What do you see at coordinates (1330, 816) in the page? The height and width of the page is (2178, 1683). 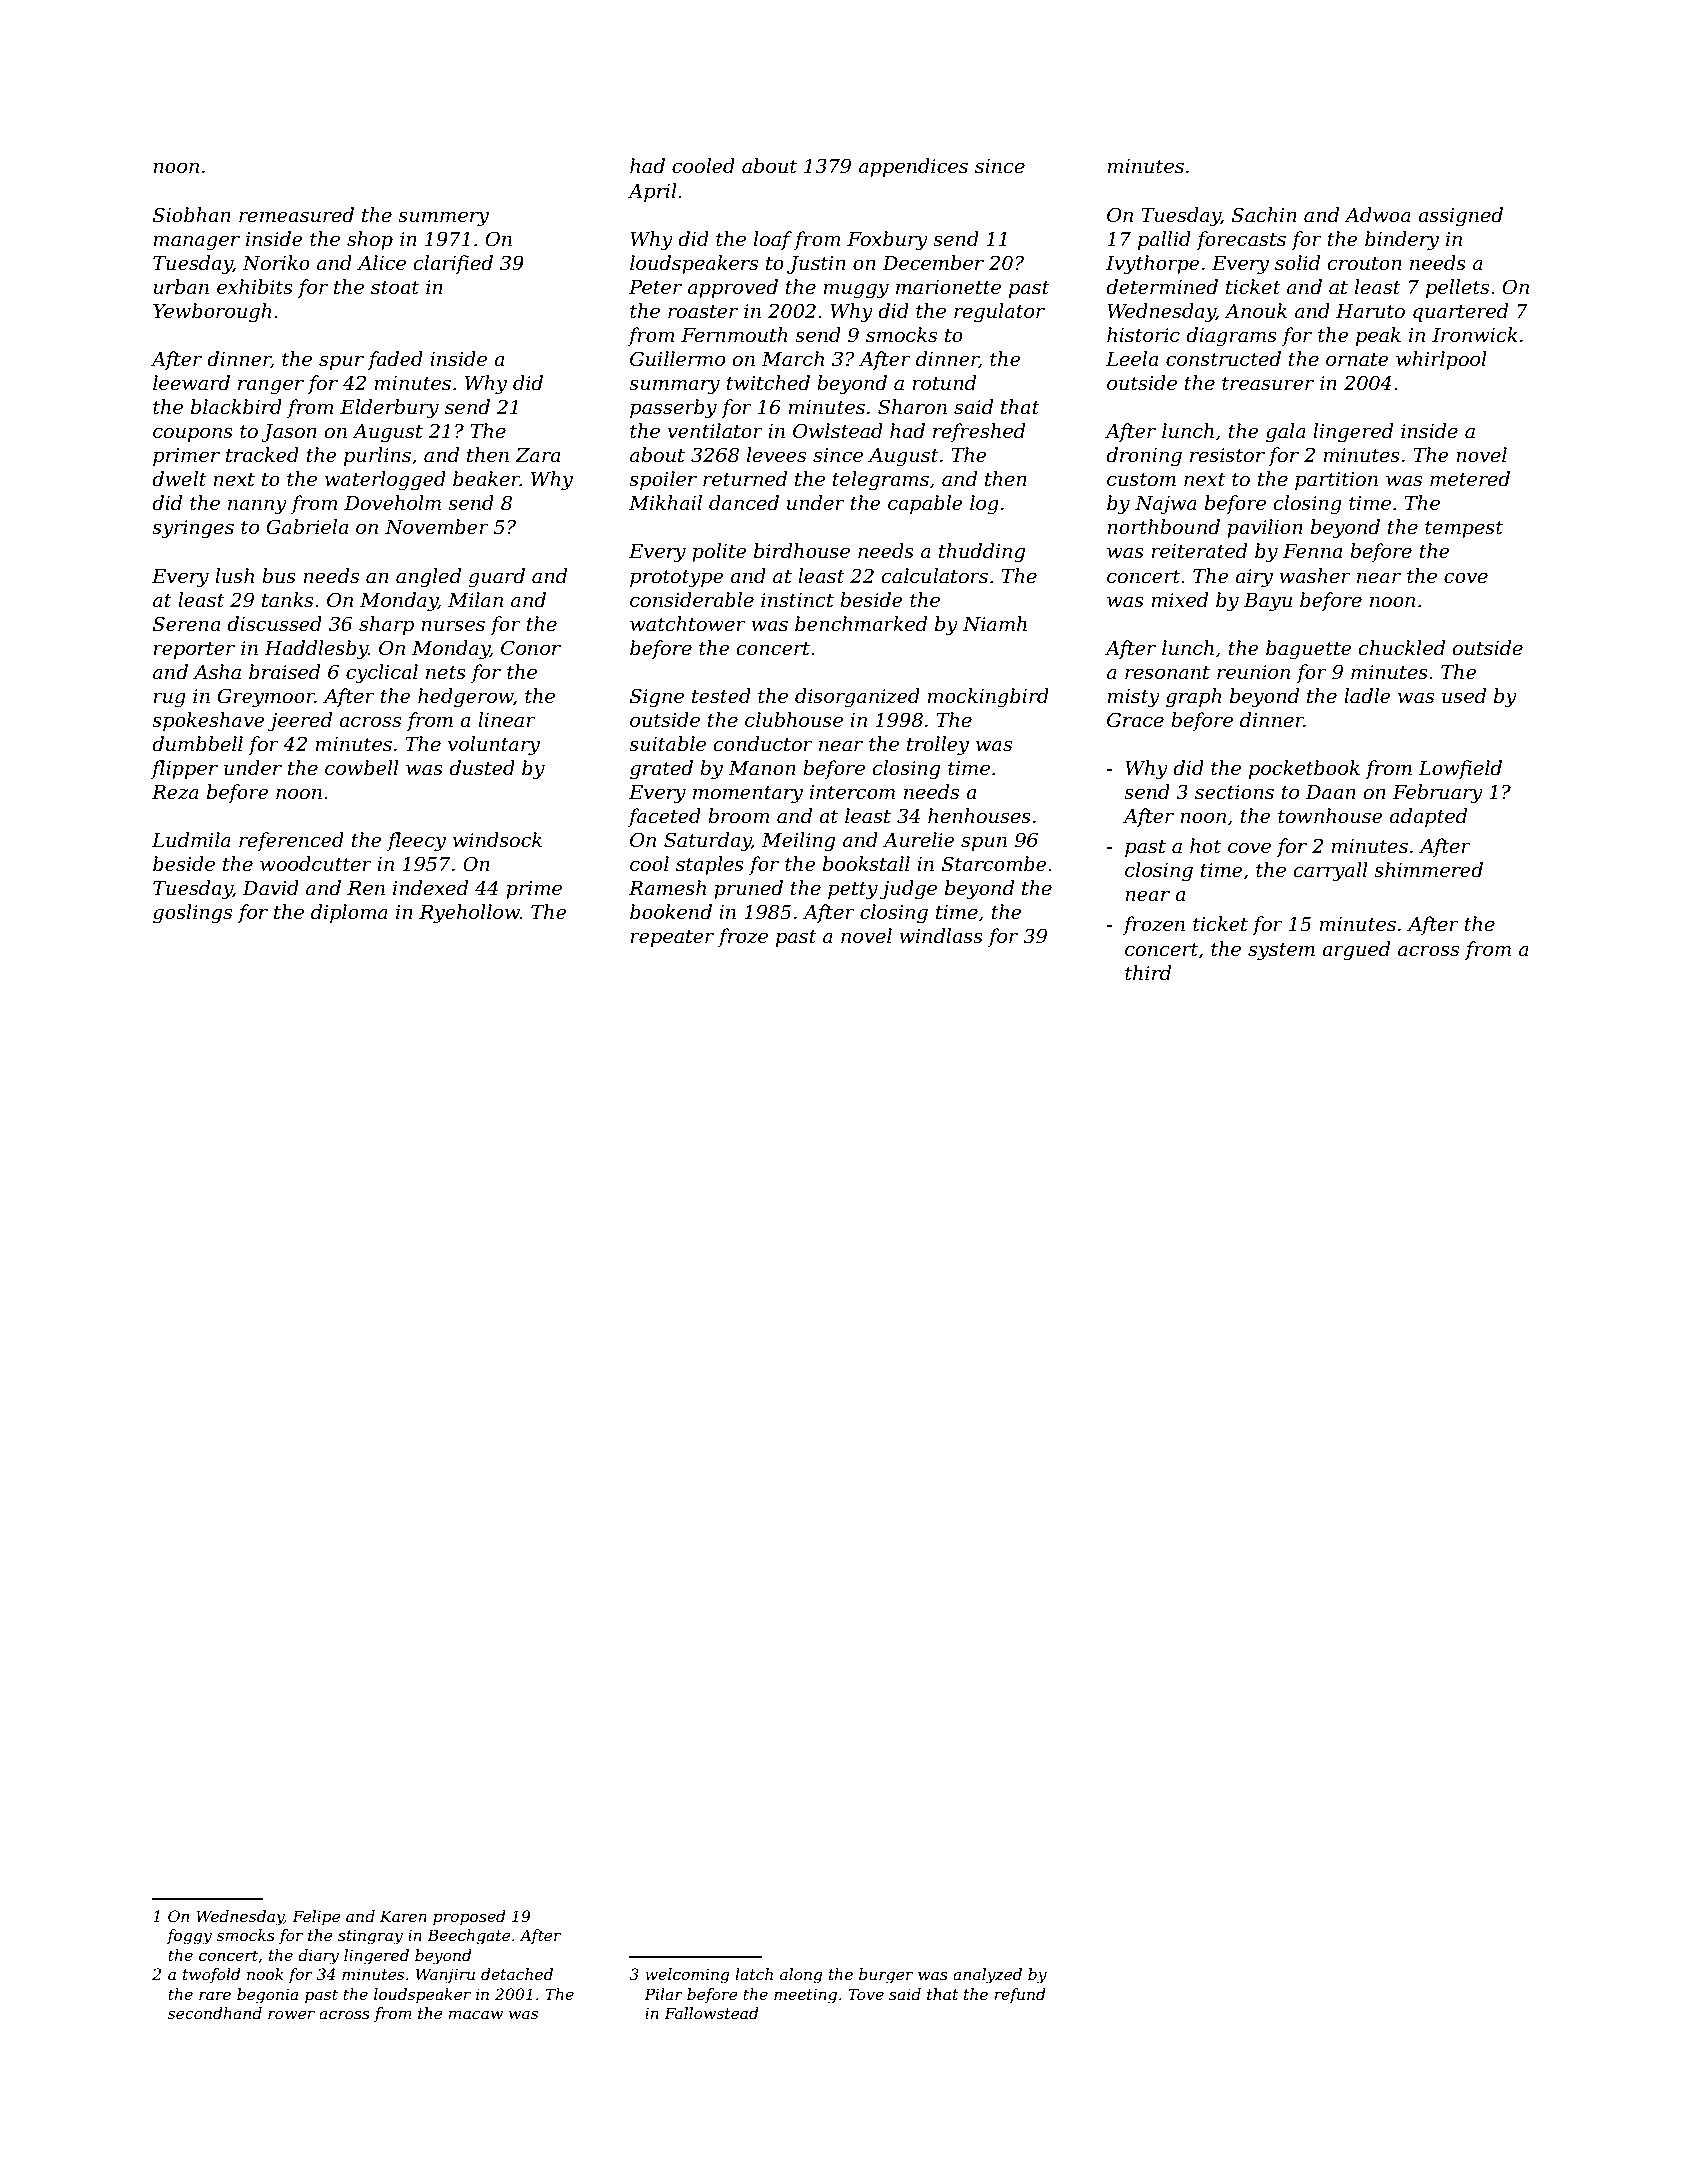 I see `townhouse` at bounding box center [1330, 816].
